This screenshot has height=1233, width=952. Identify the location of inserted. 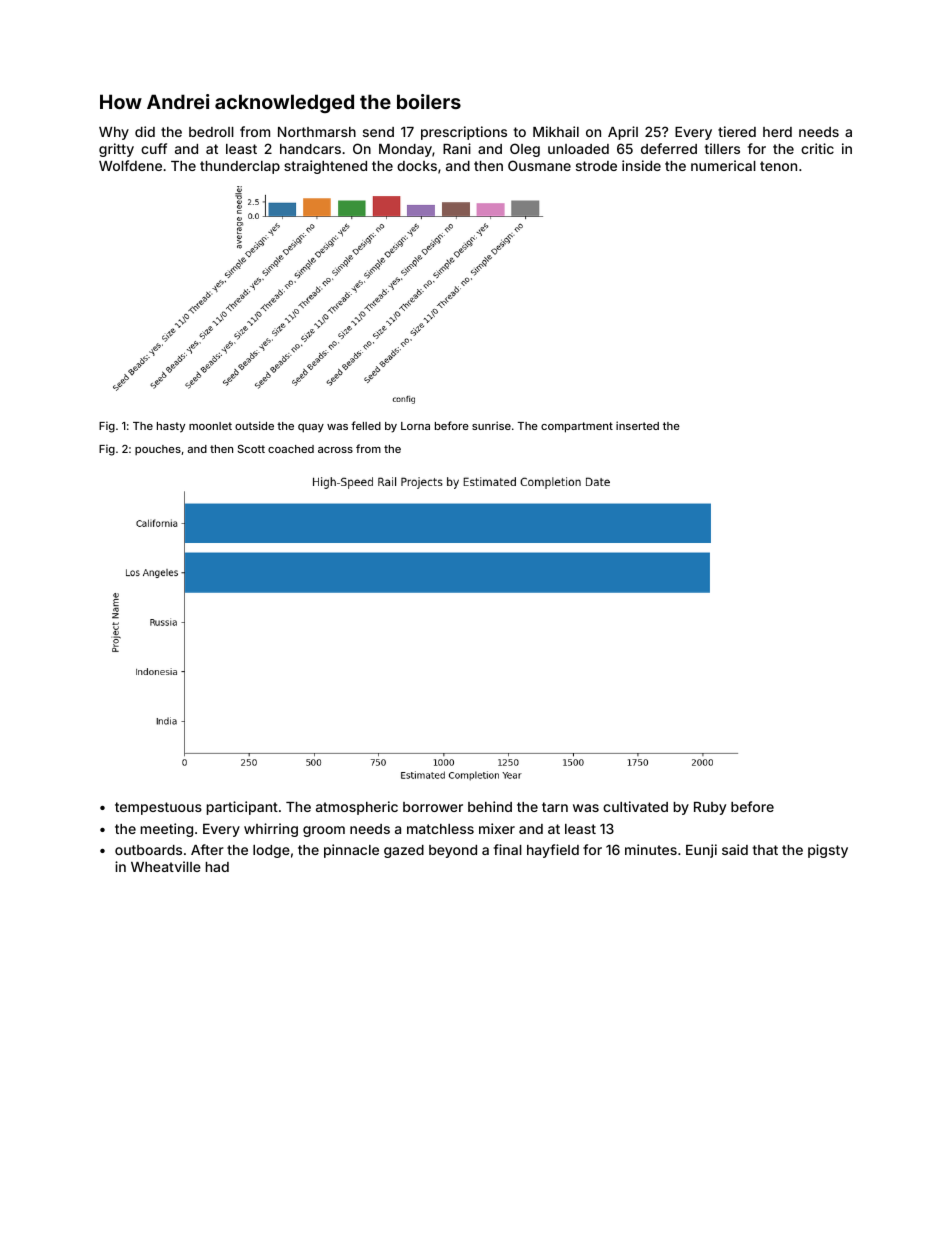
(637, 425).
